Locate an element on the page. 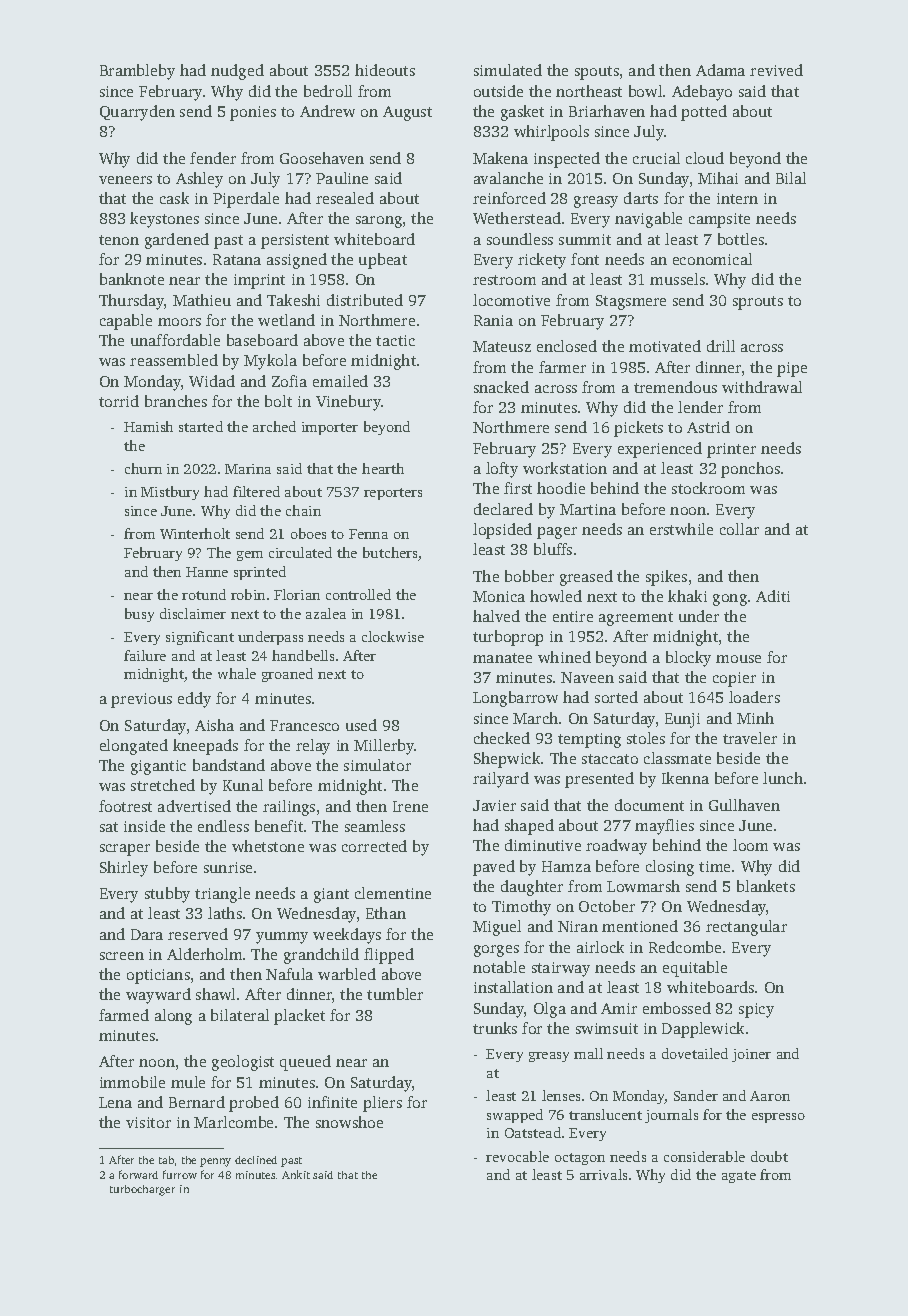 The image size is (908, 1316). cask is located at coordinates (174, 198).
